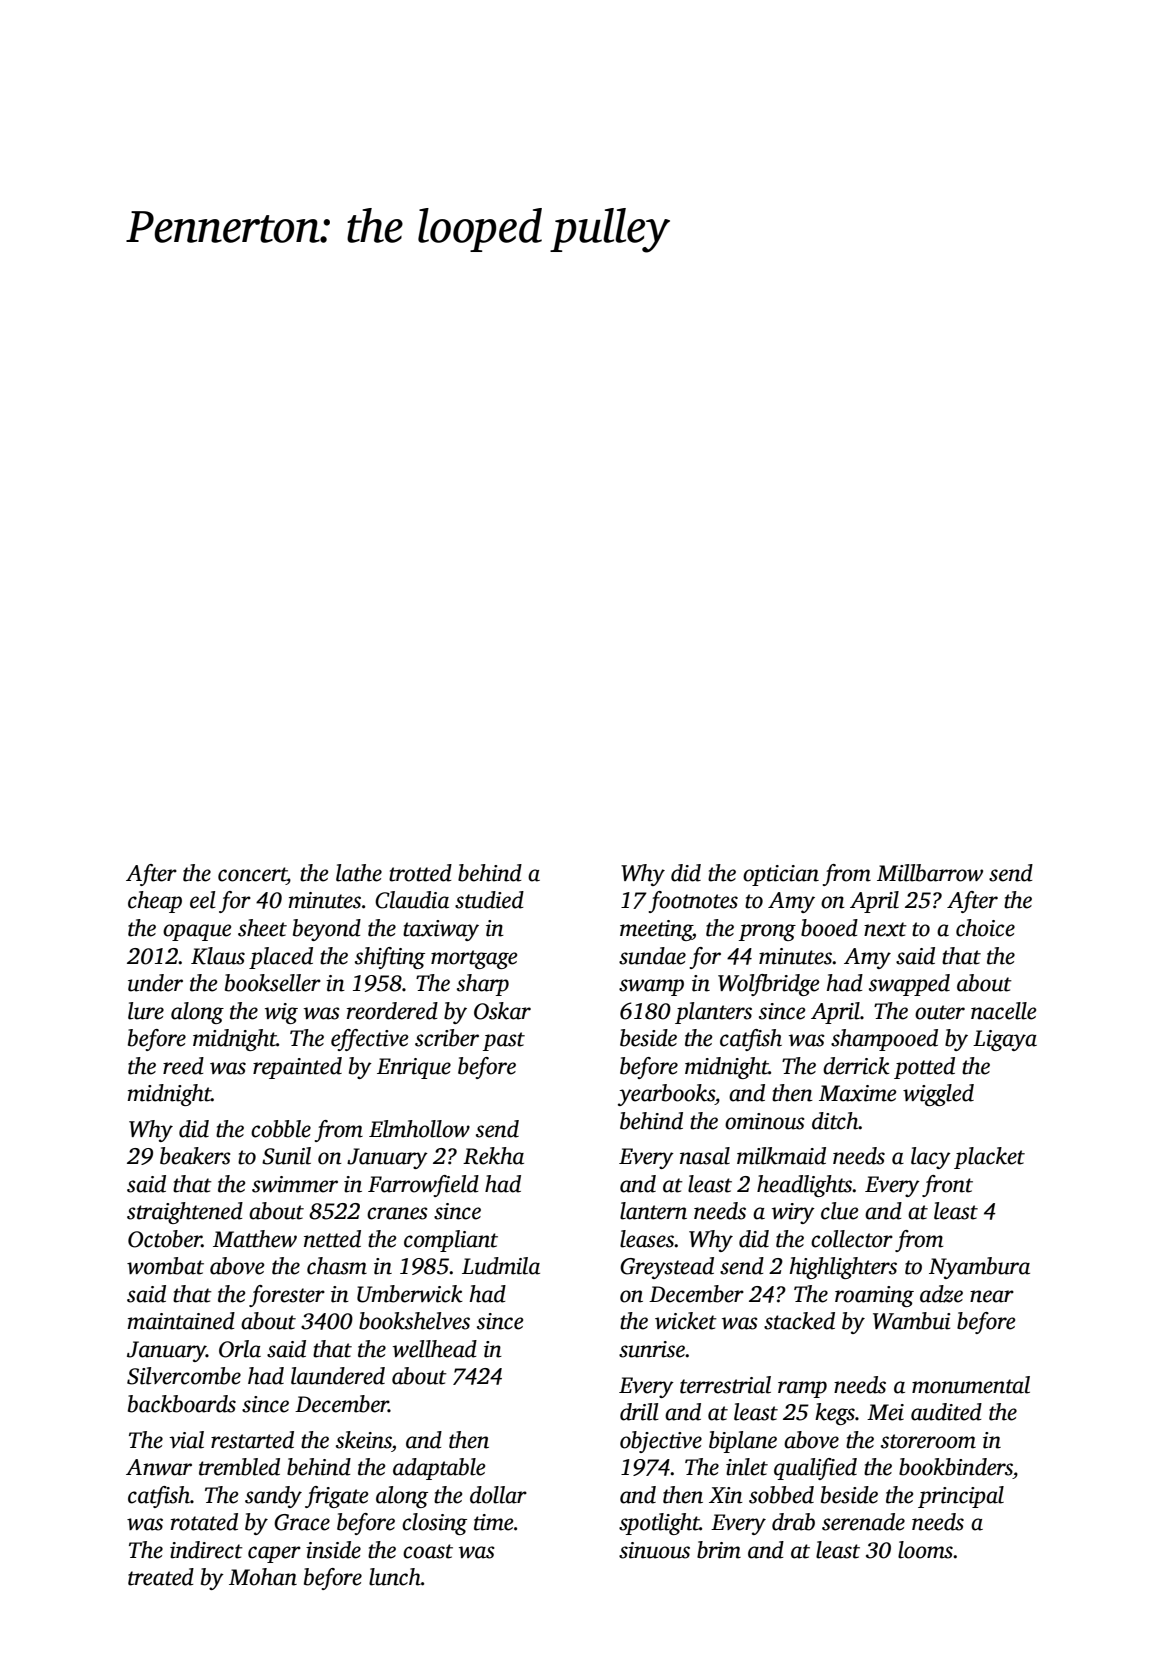  Describe the element at coordinates (240, 1349) in the screenshot. I see `Orla` at that location.
